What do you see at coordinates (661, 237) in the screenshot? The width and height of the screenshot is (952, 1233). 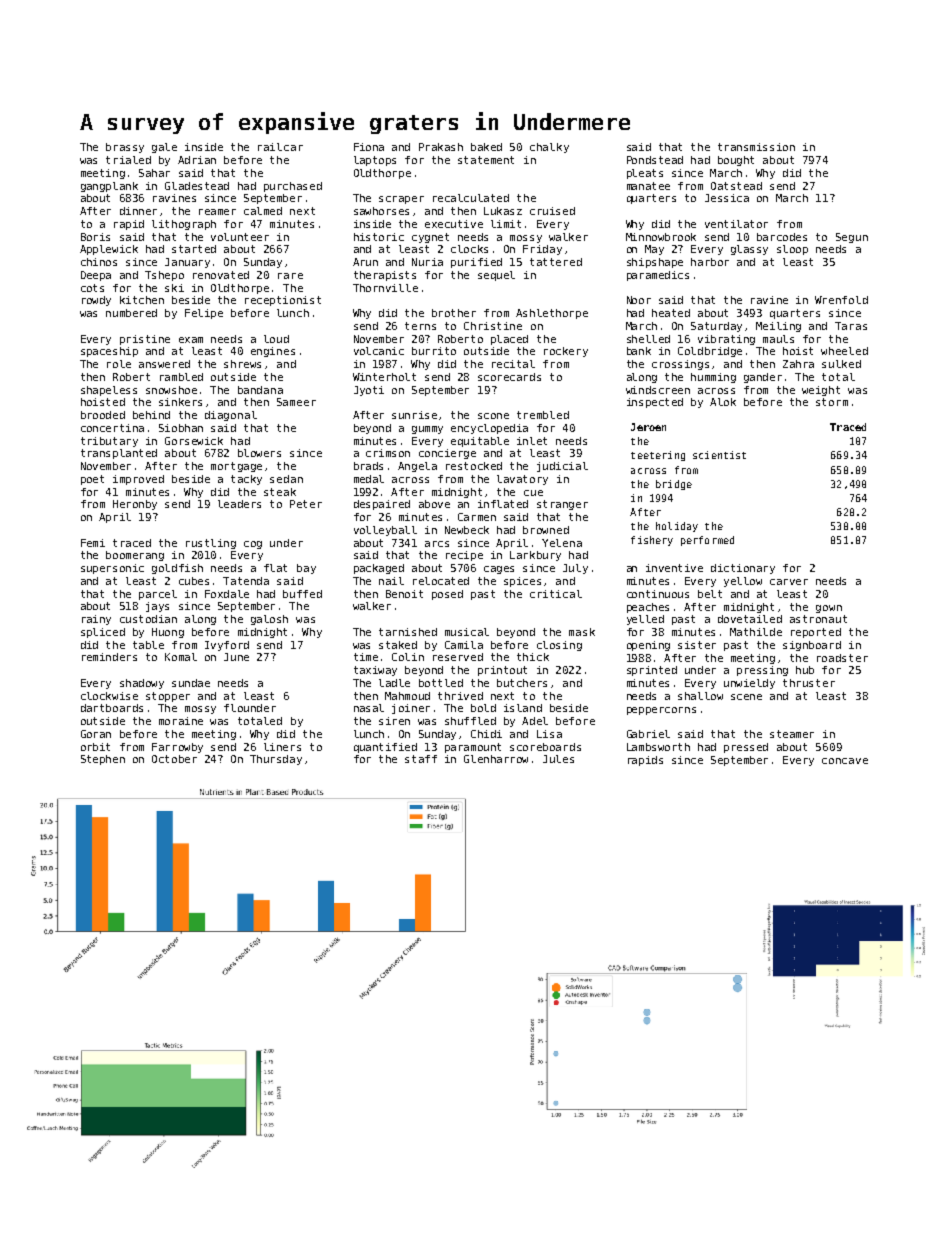 I see `Minnowbrook` at bounding box center [661, 237].
